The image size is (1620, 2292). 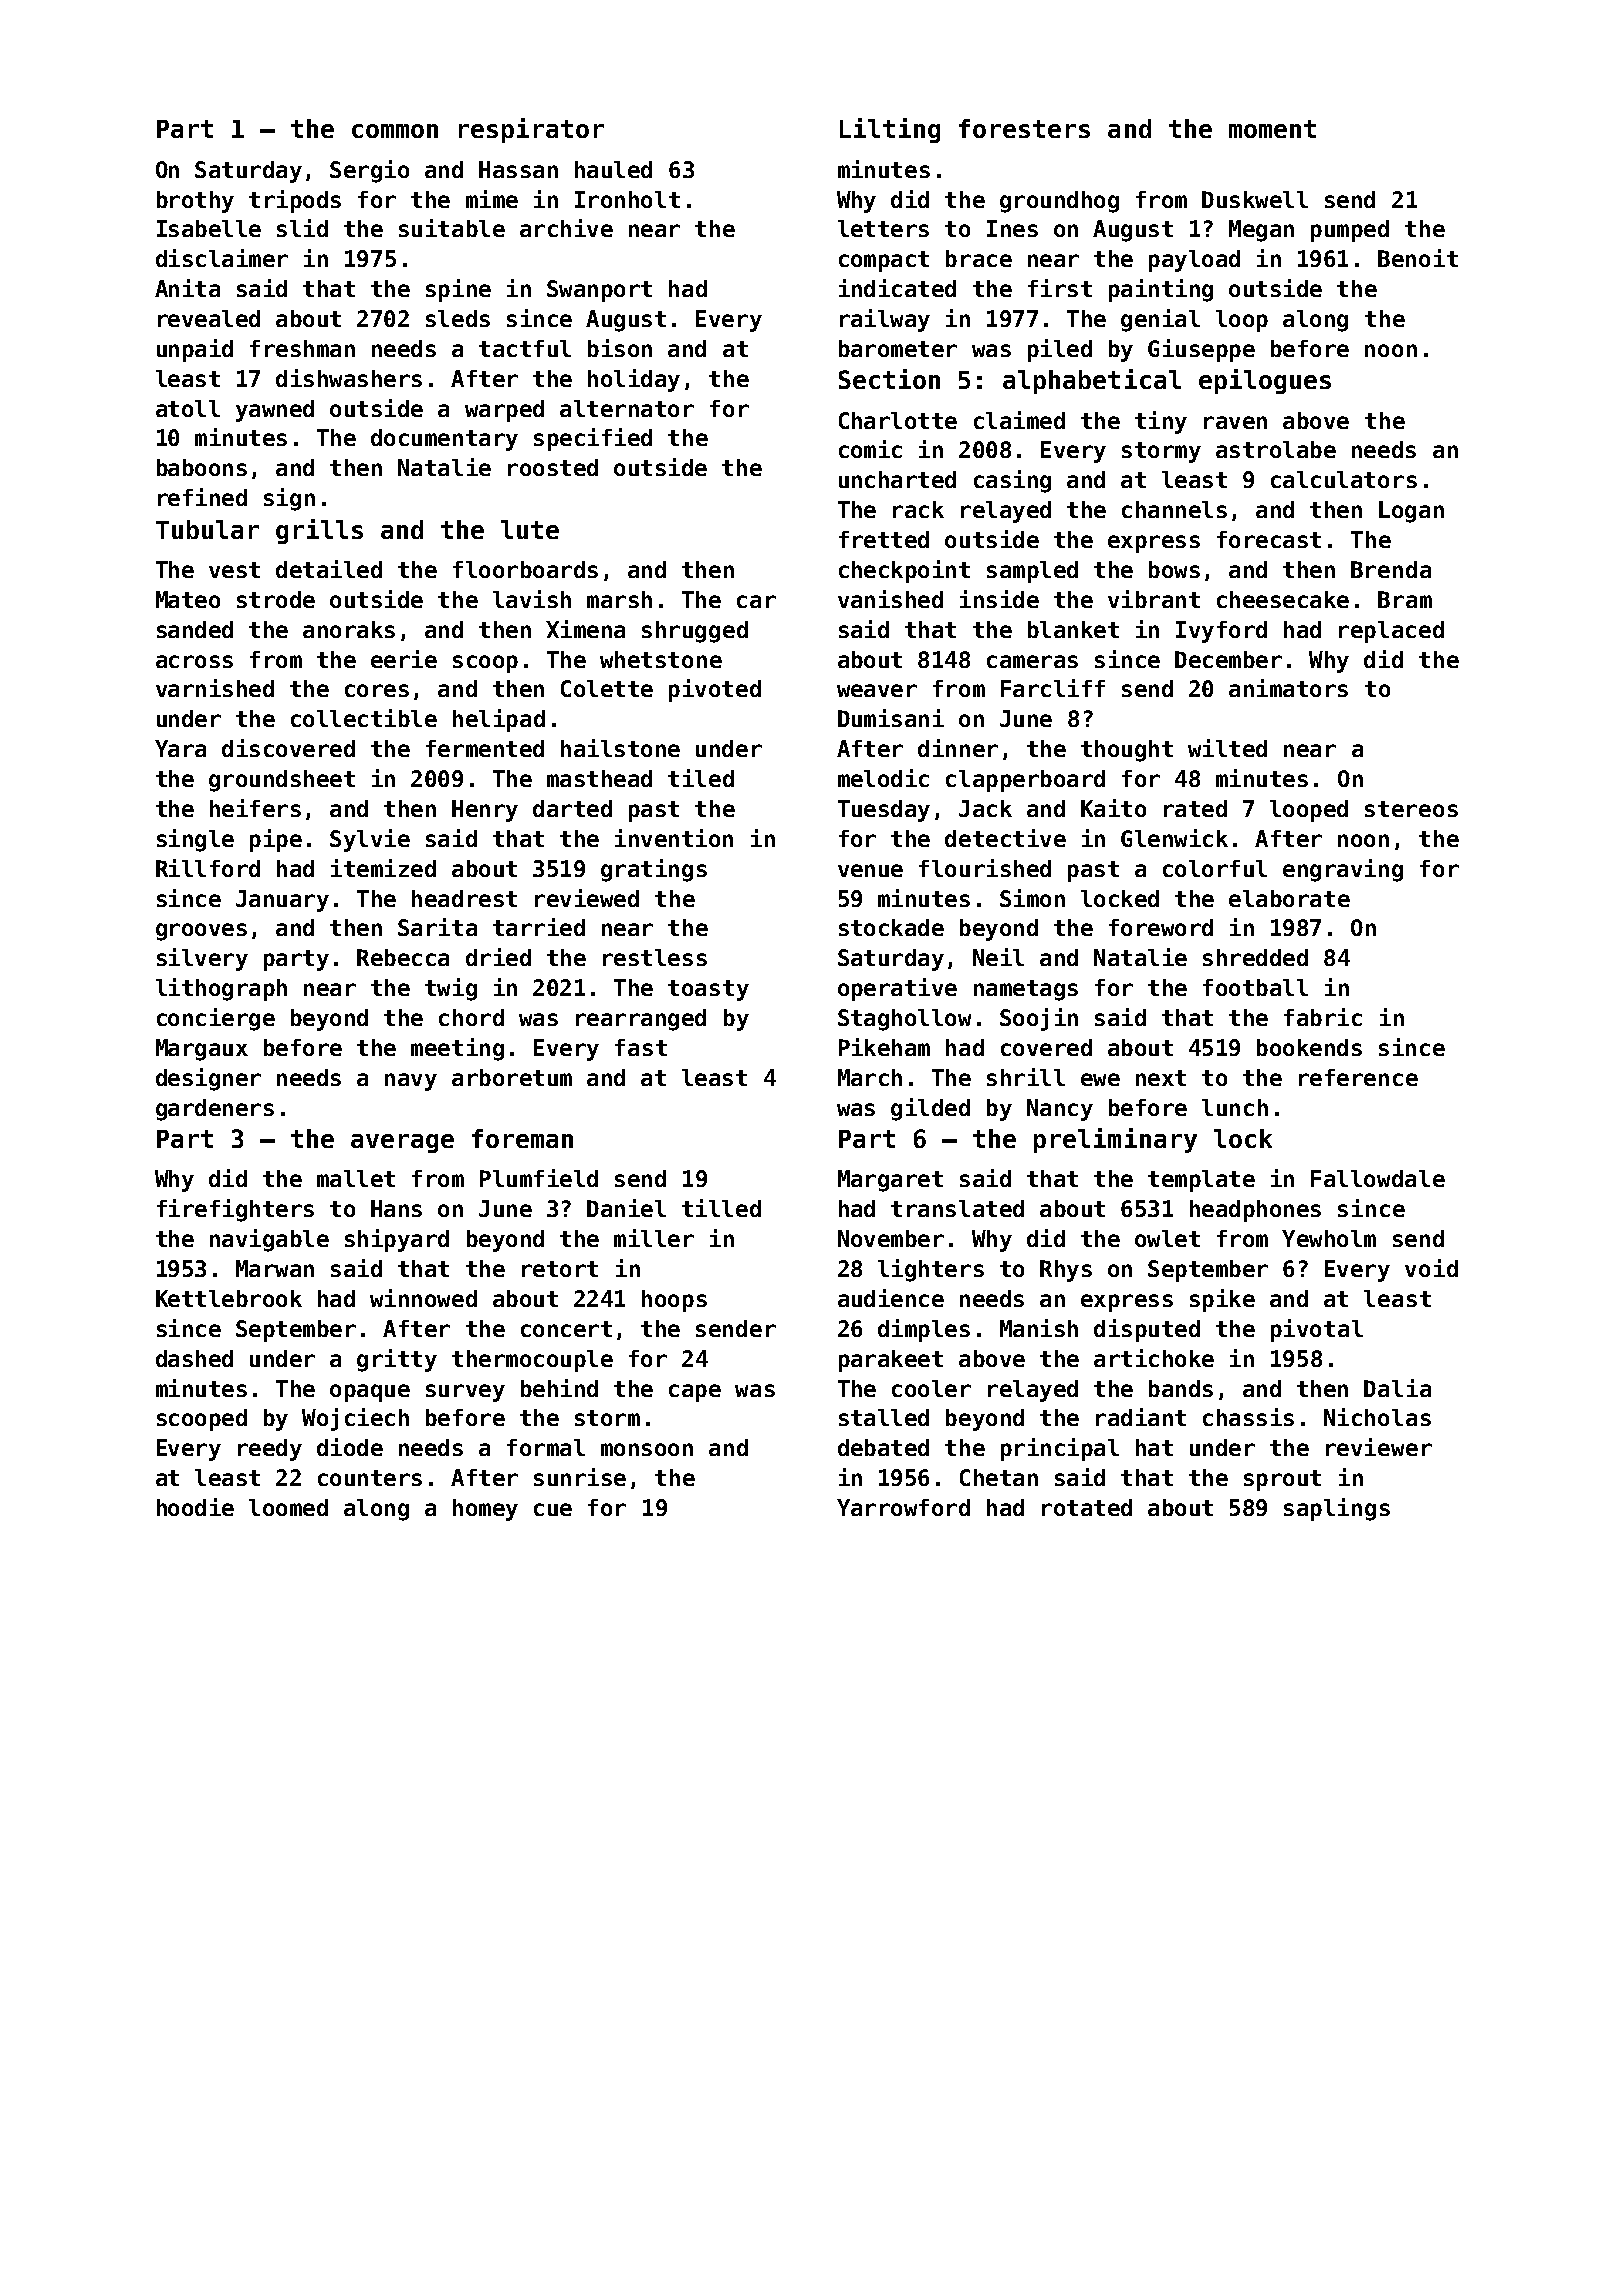 What do you see at coordinates (1167, 1238) in the page?
I see `owlet` at bounding box center [1167, 1238].
